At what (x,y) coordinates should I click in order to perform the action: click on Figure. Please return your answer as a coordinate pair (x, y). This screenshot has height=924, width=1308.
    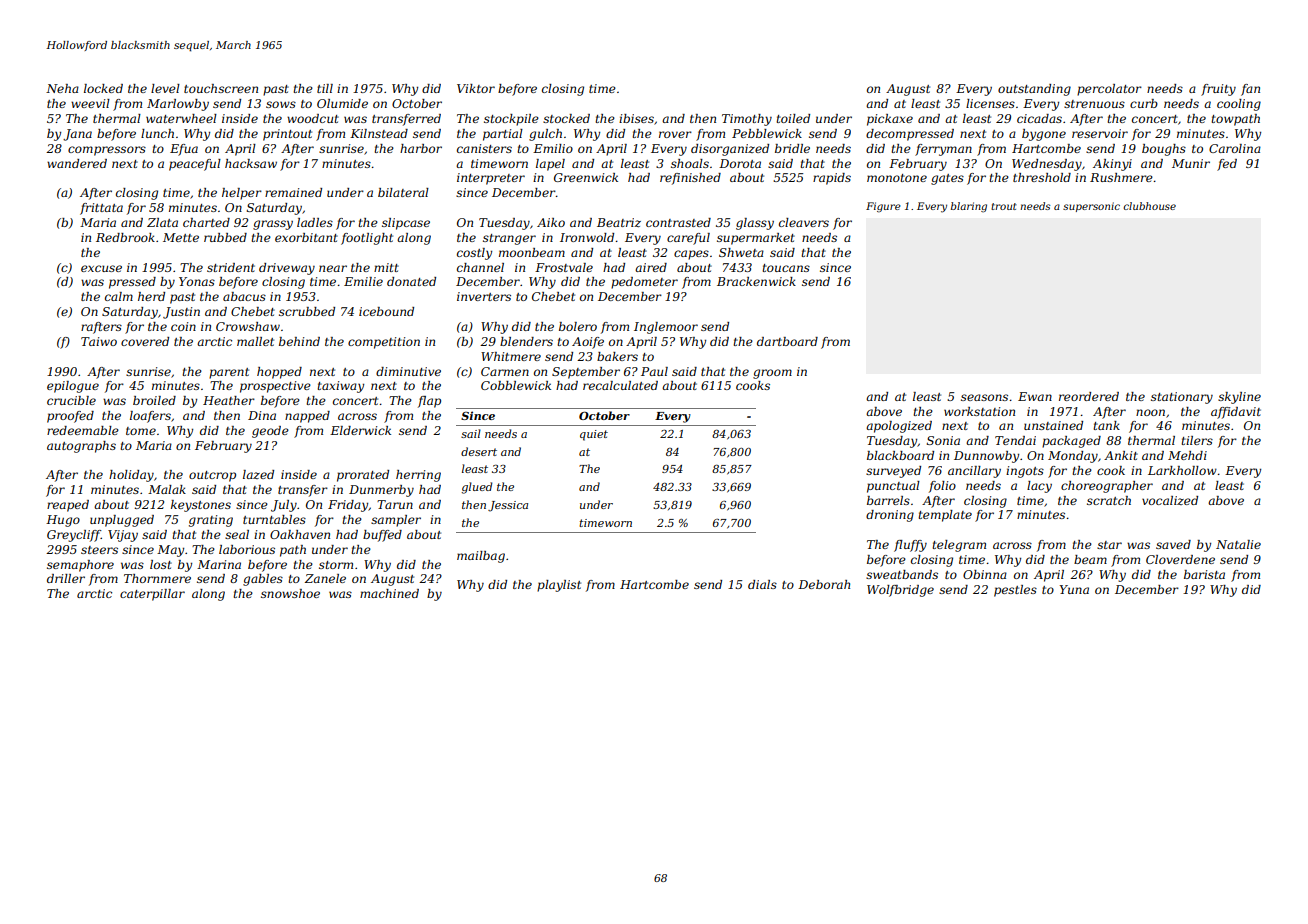
    Looking at the image, I should click on (883, 207).
